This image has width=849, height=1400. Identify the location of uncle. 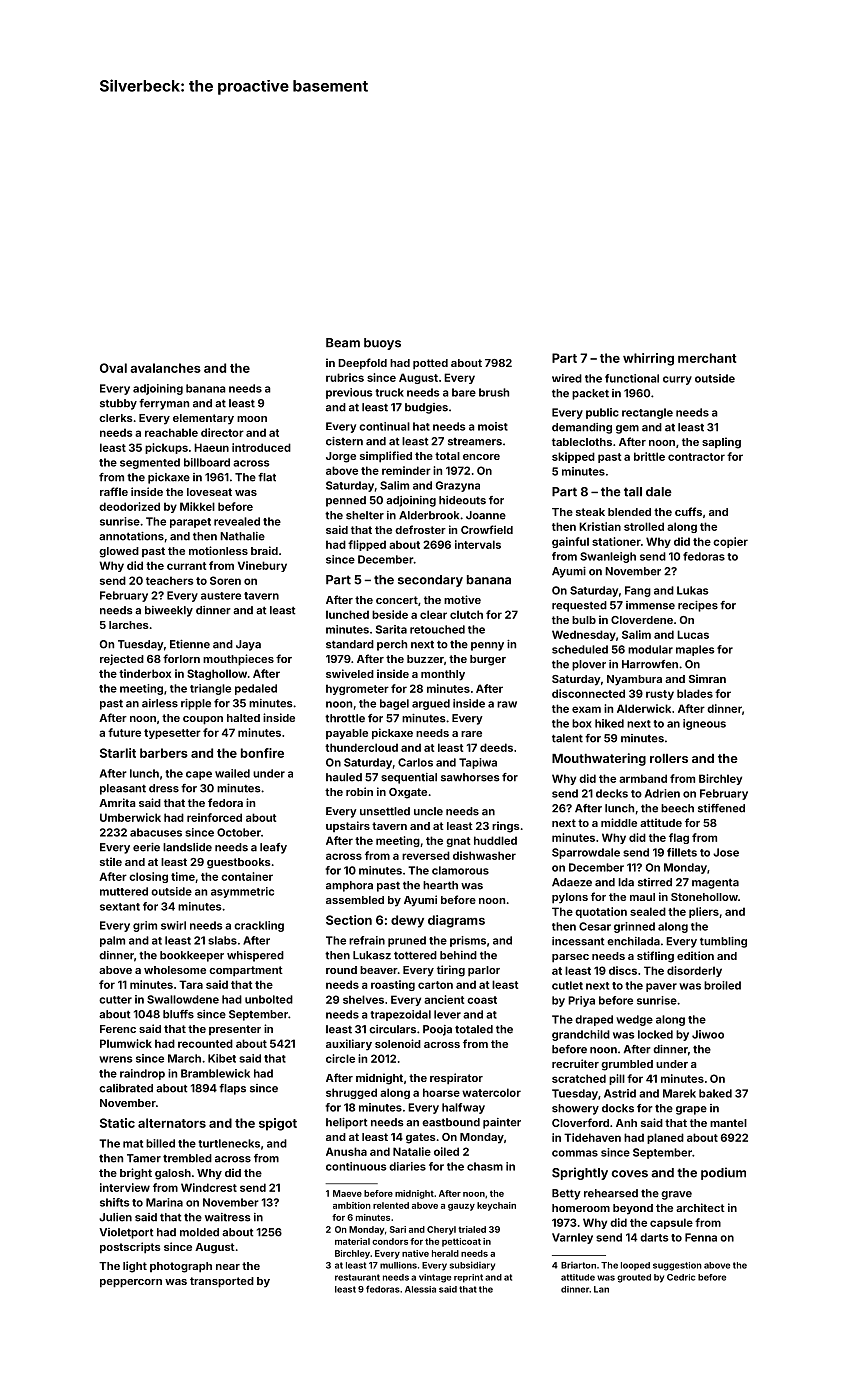
(428, 811).
